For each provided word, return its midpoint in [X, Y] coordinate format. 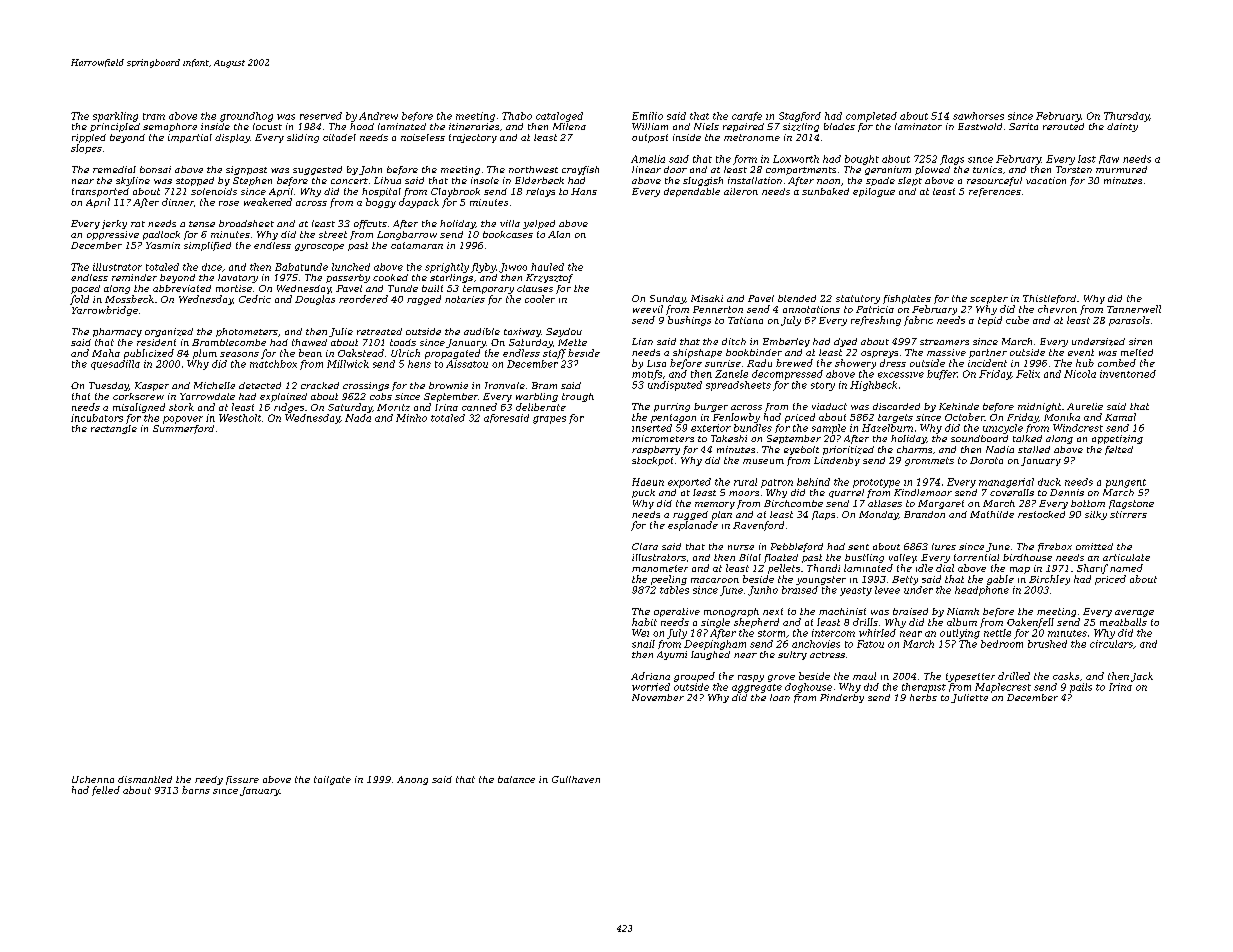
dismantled [145, 779]
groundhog [246, 117]
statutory [858, 299]
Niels [706, 126]
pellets [784, 569]
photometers [247, 332]
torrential [976, 557]
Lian [642, 341]
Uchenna [93, 779]
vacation [1046, 180]
